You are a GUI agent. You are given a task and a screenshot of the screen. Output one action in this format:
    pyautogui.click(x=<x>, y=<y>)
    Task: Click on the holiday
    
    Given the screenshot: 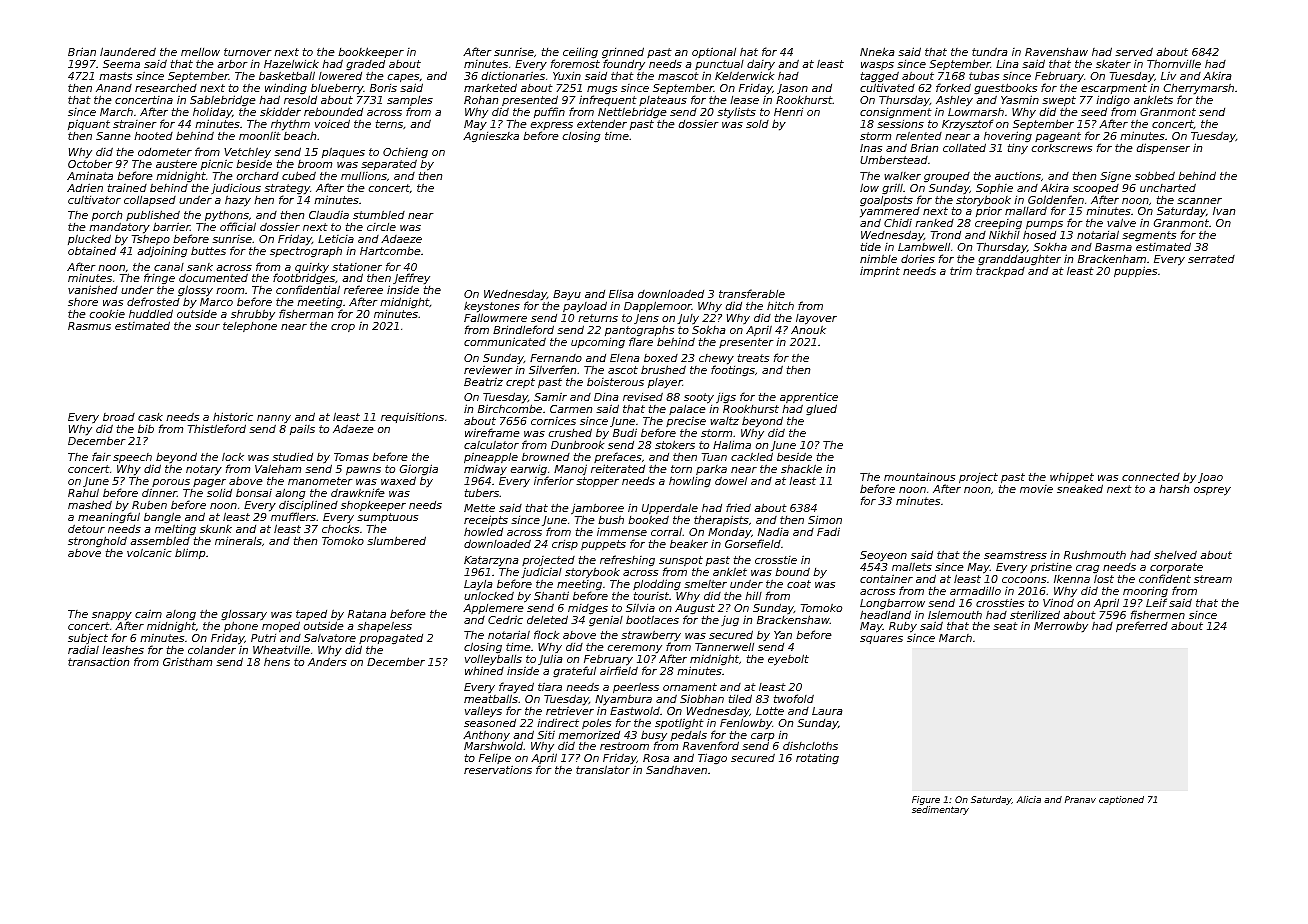 What is the action you would take?
    pyautogui.click(x=212, y=113)
